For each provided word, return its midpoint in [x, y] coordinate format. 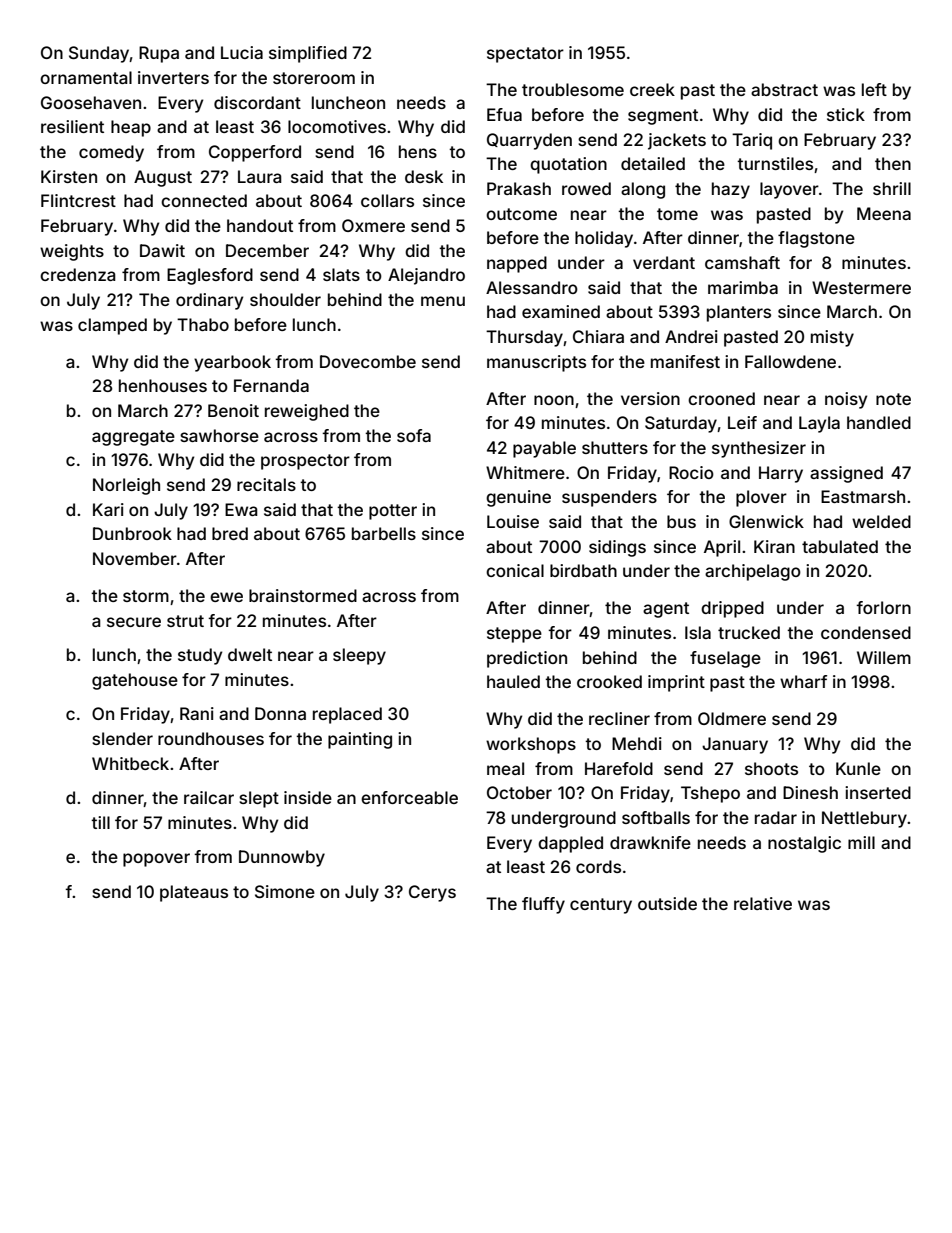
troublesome [573, 89]
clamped [112, 326]
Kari [108, 509]
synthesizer [759, 449]
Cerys [432, 893]
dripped [732, 609]
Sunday [99, 54]
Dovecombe [368, 361]
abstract [784, 89]
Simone [285, 891]
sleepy [359, 656]
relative [763, 903]
